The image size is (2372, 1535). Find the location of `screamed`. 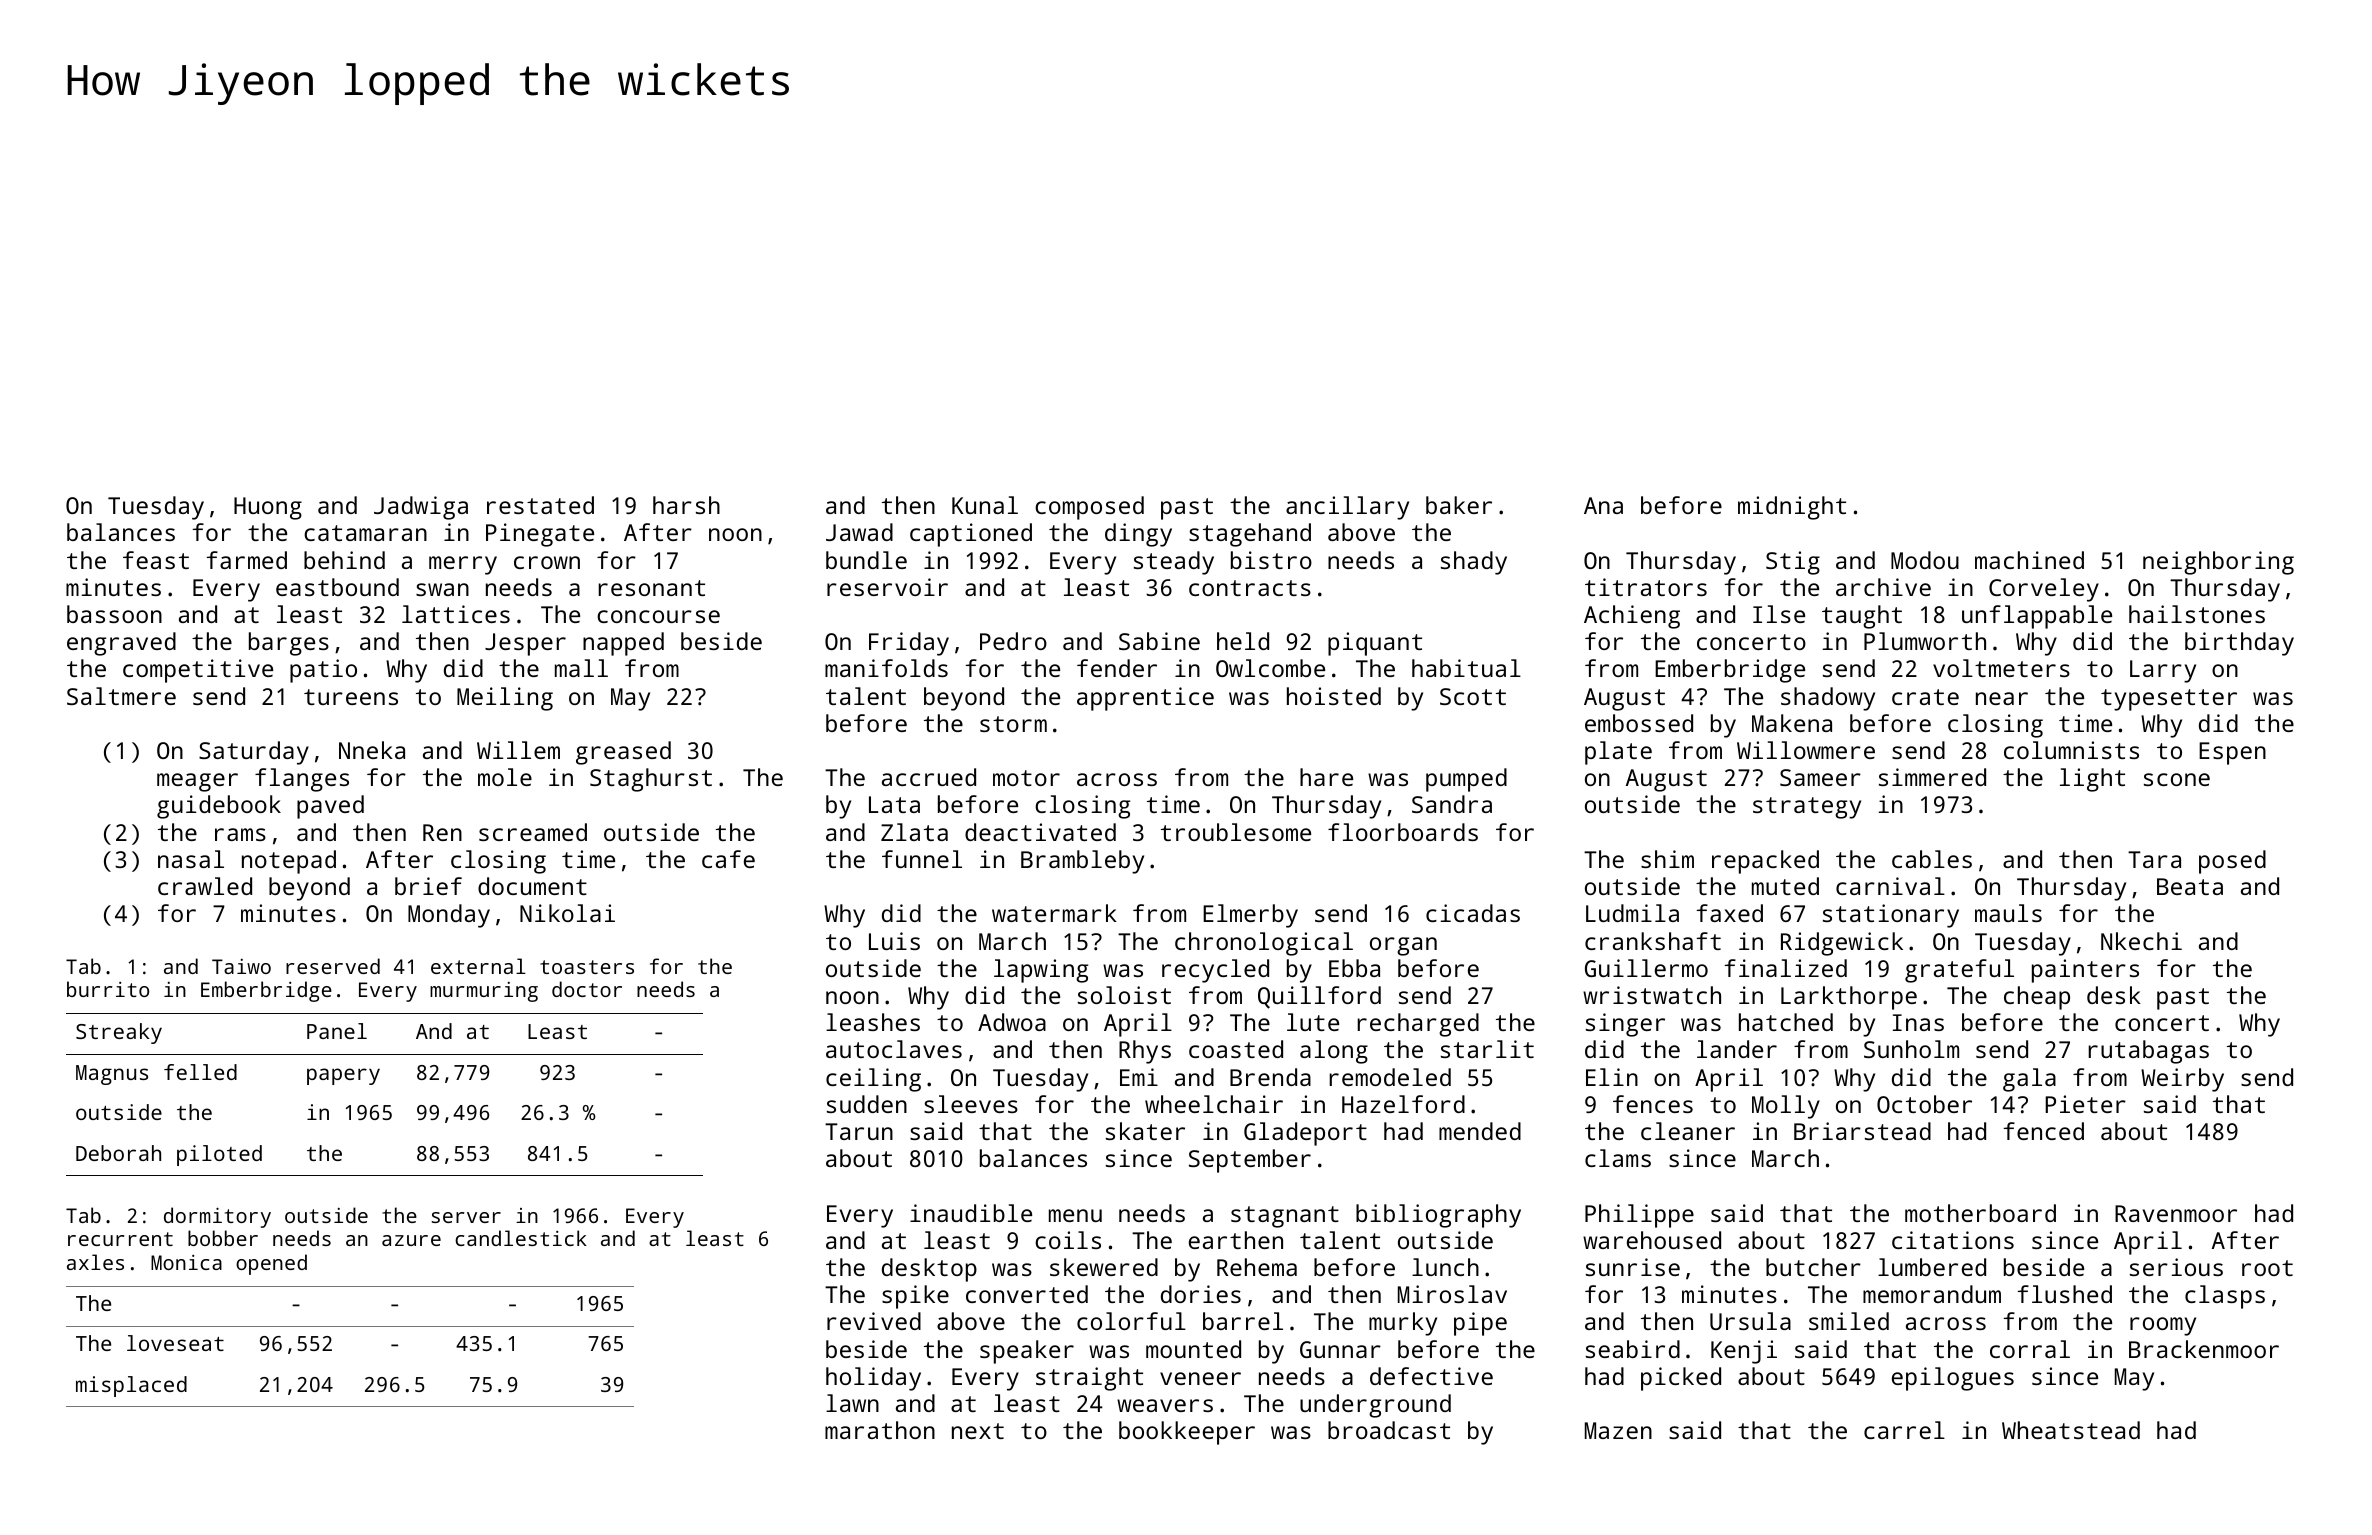

screamed is located at coordinates (533, 832).
